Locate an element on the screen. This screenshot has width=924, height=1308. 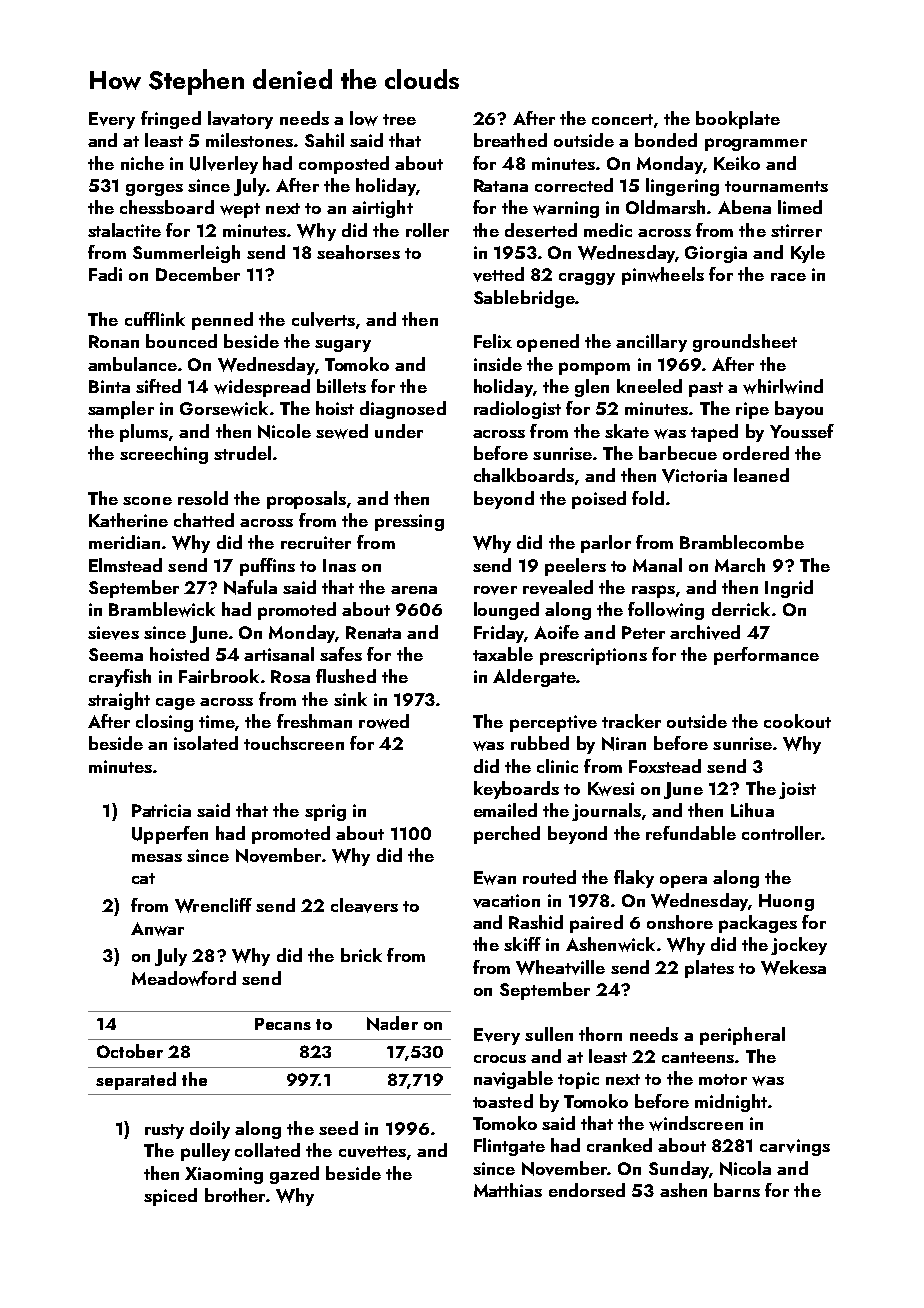
niche is located at coordinates (142, 163).
